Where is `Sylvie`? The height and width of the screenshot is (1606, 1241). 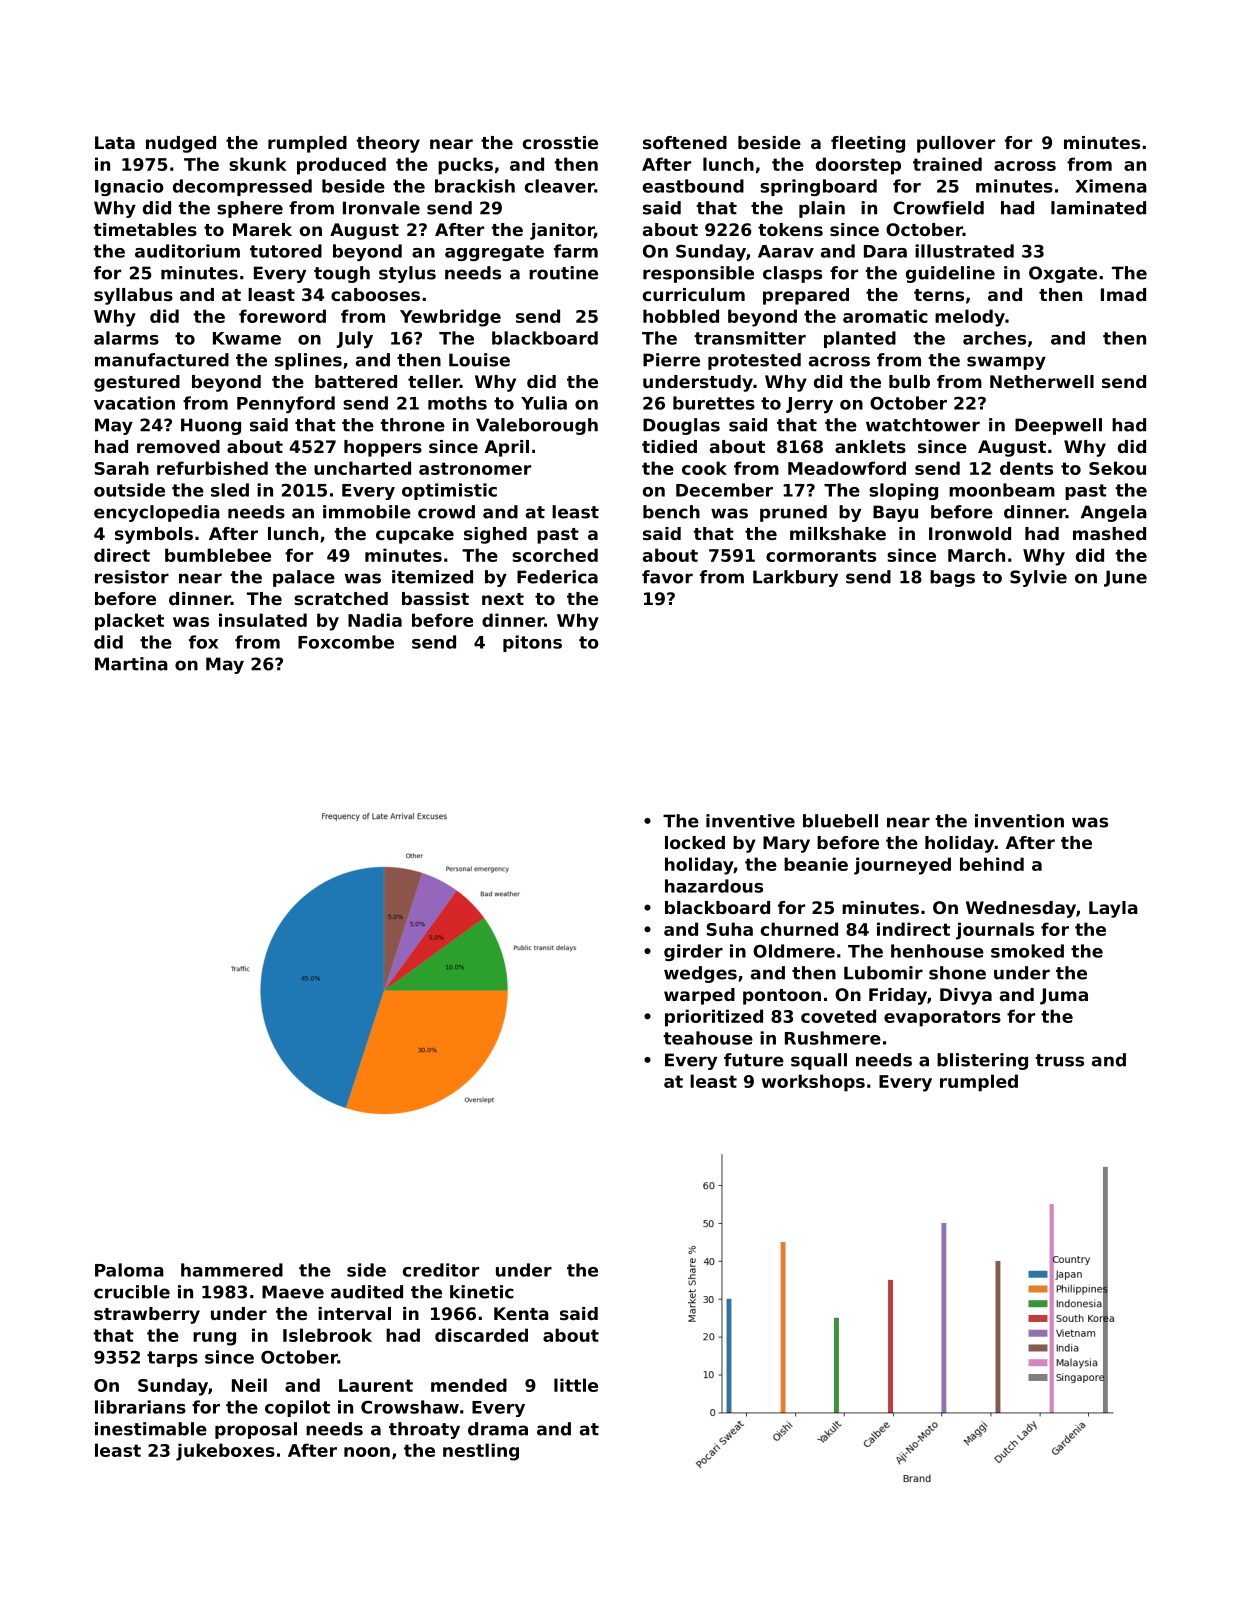 Sylvie is located at coordinates (1038, 578).
